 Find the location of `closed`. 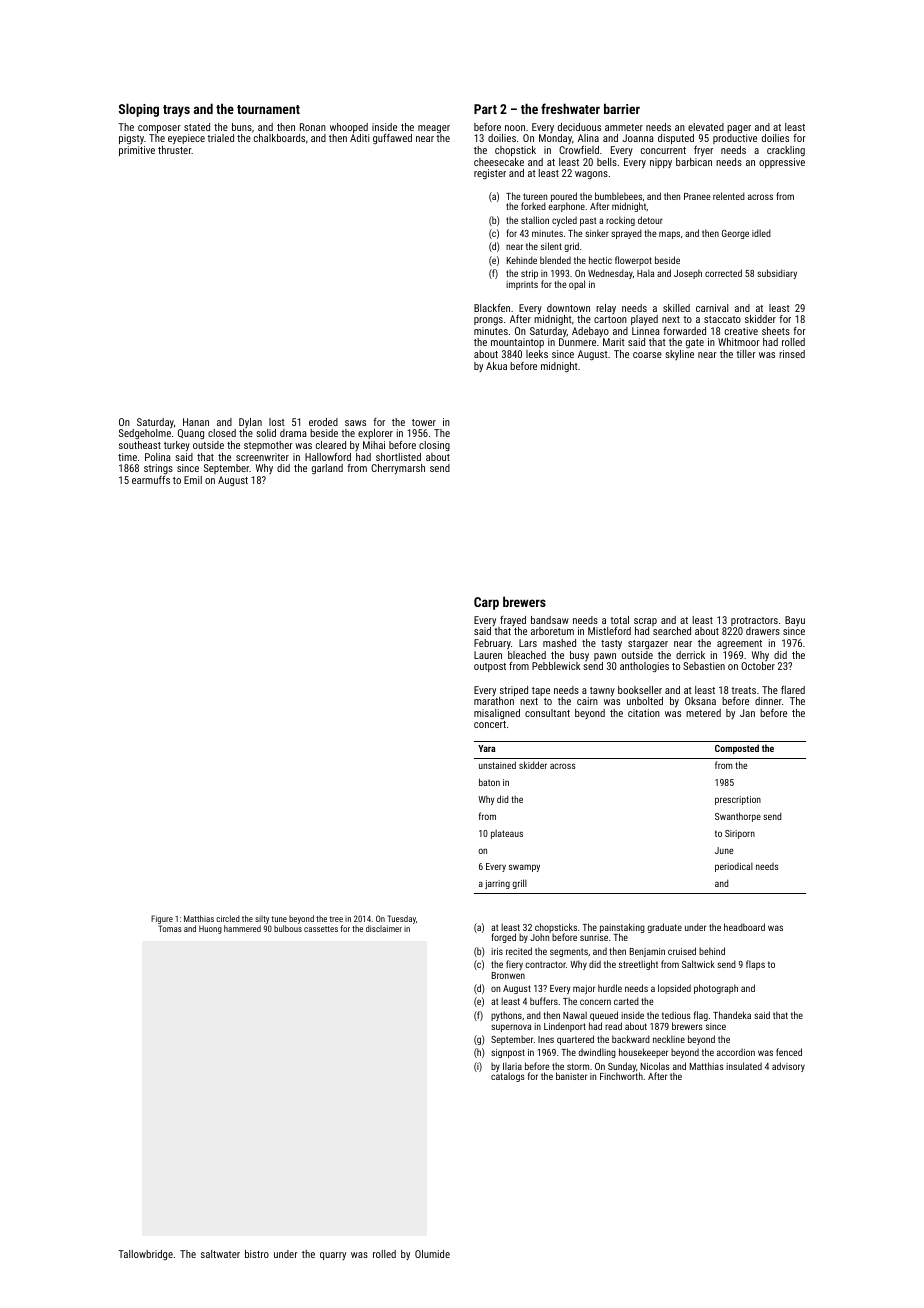

closed is located at coordinates (222, 433).
